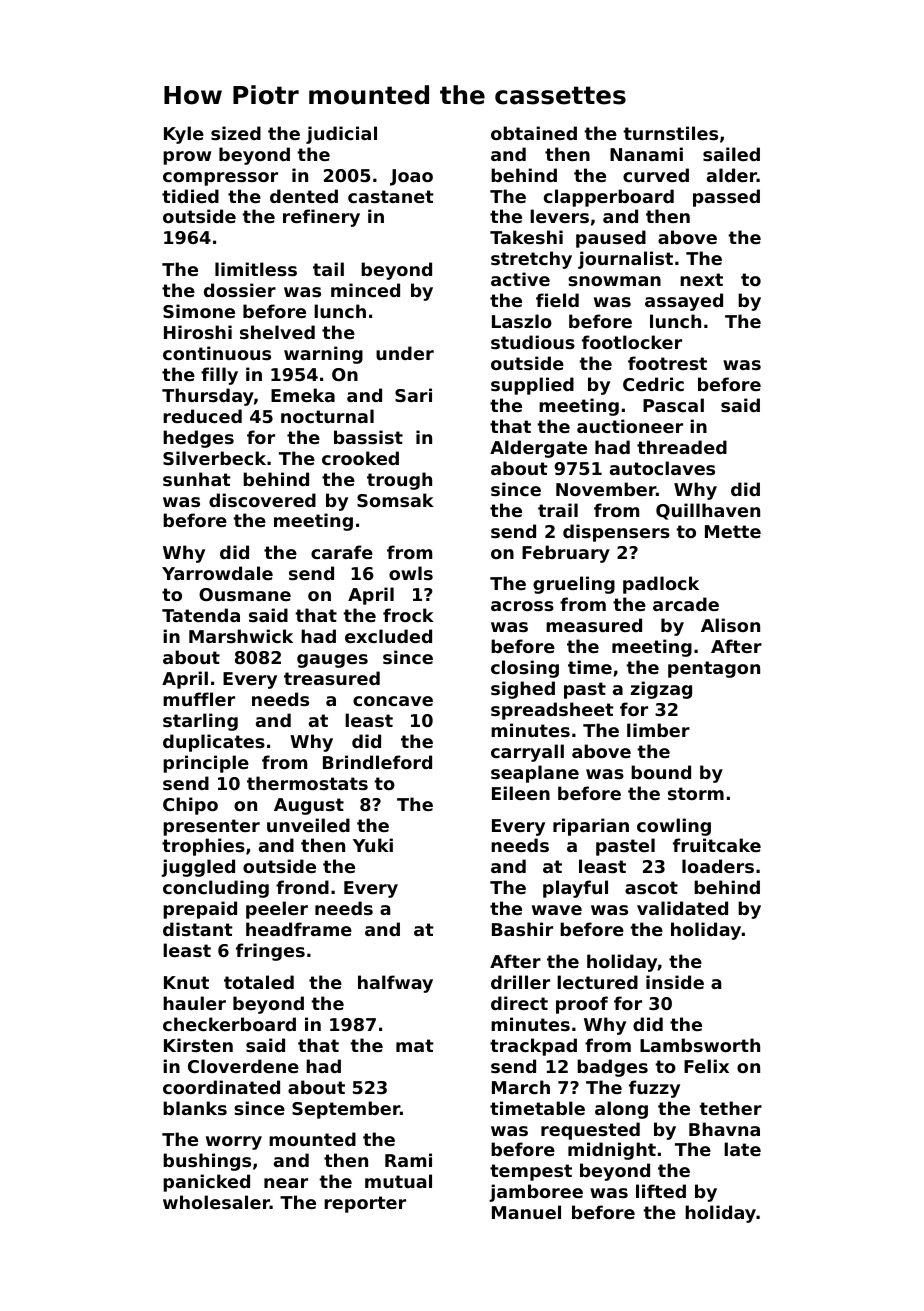  I want to click on continuous, so click(217, 353).
